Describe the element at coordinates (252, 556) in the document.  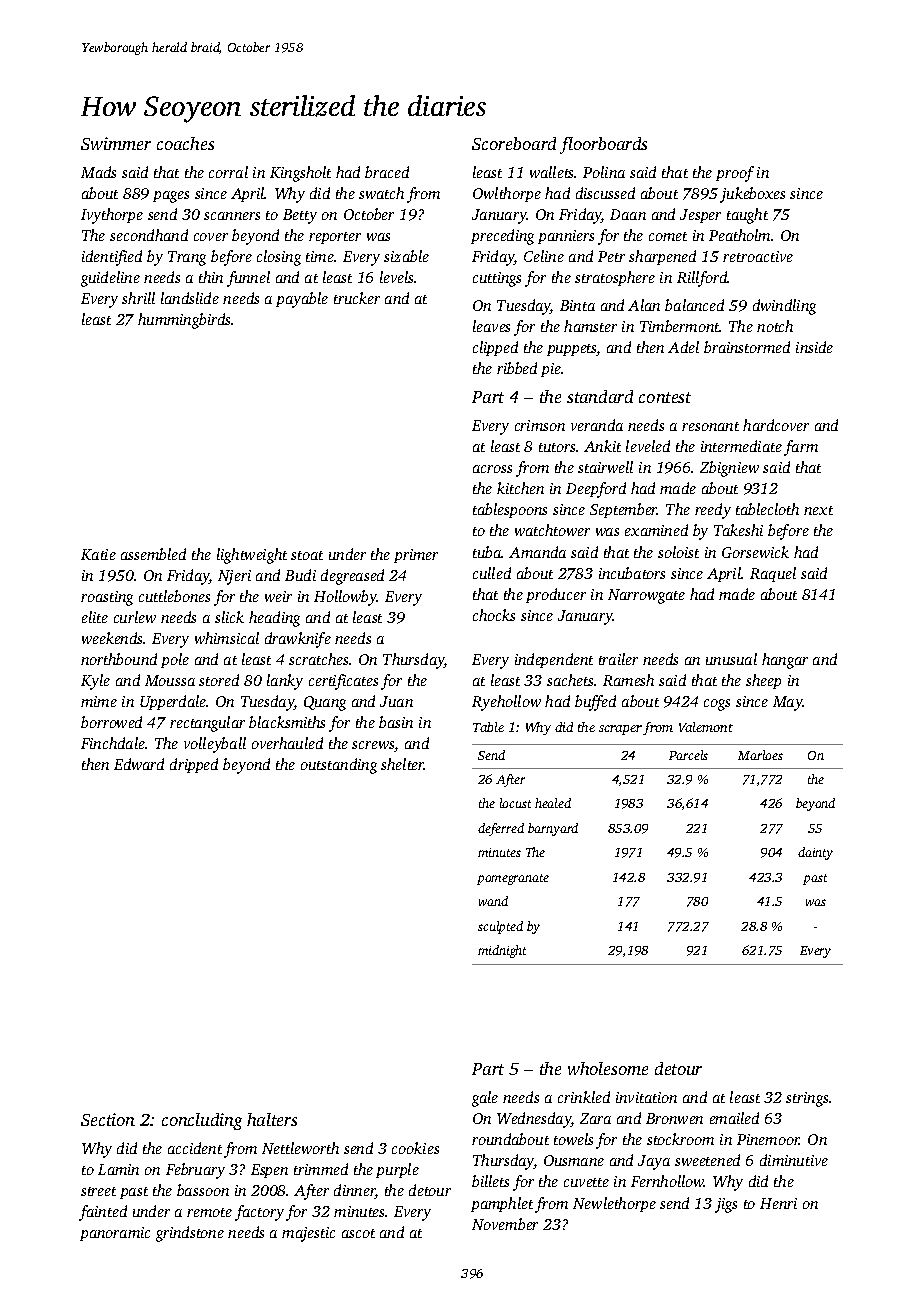
I see `lightweight` at that location.
